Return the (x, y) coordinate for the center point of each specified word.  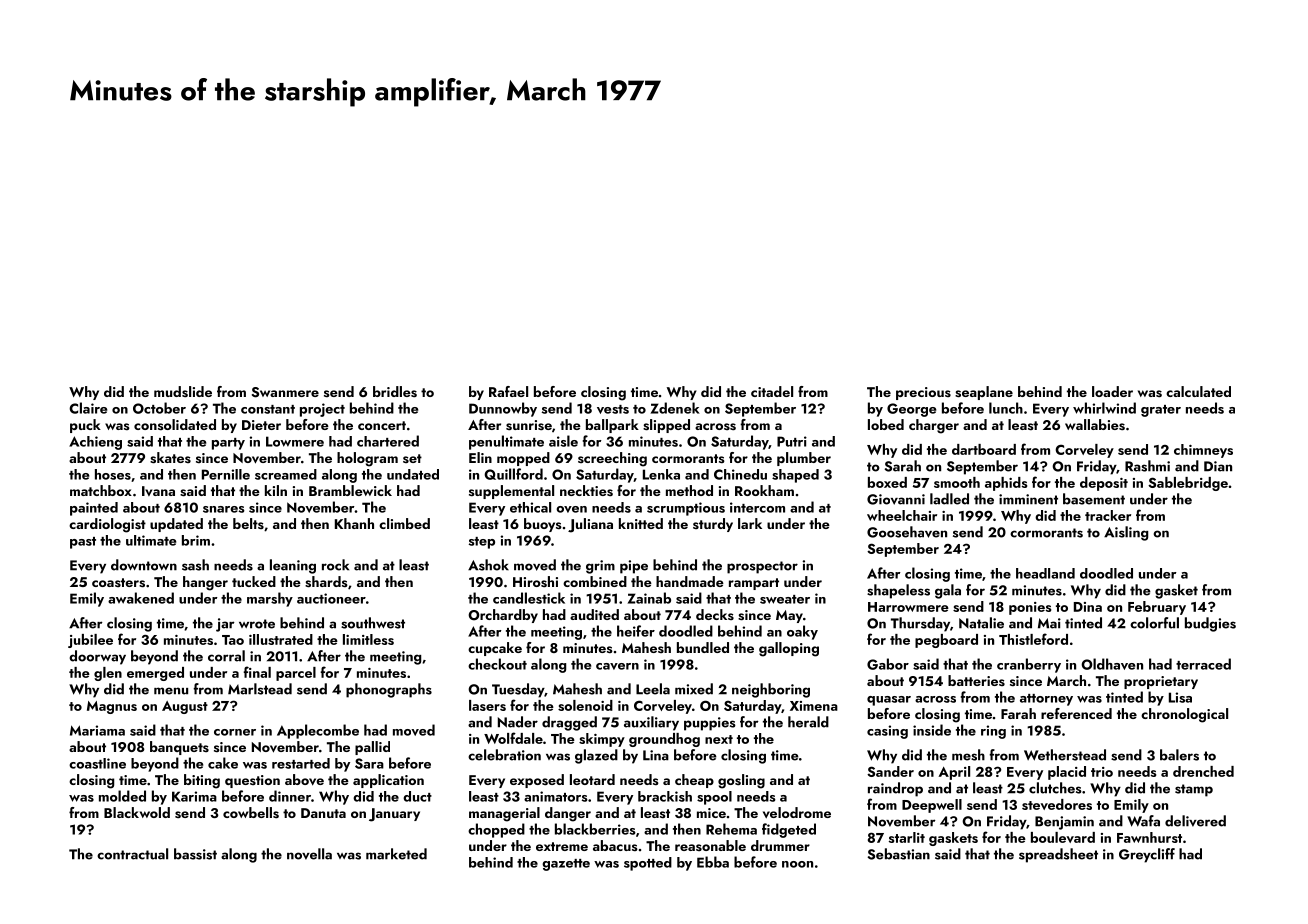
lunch (1006, 408)
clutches (1055, 788)
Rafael (508, 391)
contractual (132, 854)
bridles (395, 392)
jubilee (90, 641)
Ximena (814, 706)
